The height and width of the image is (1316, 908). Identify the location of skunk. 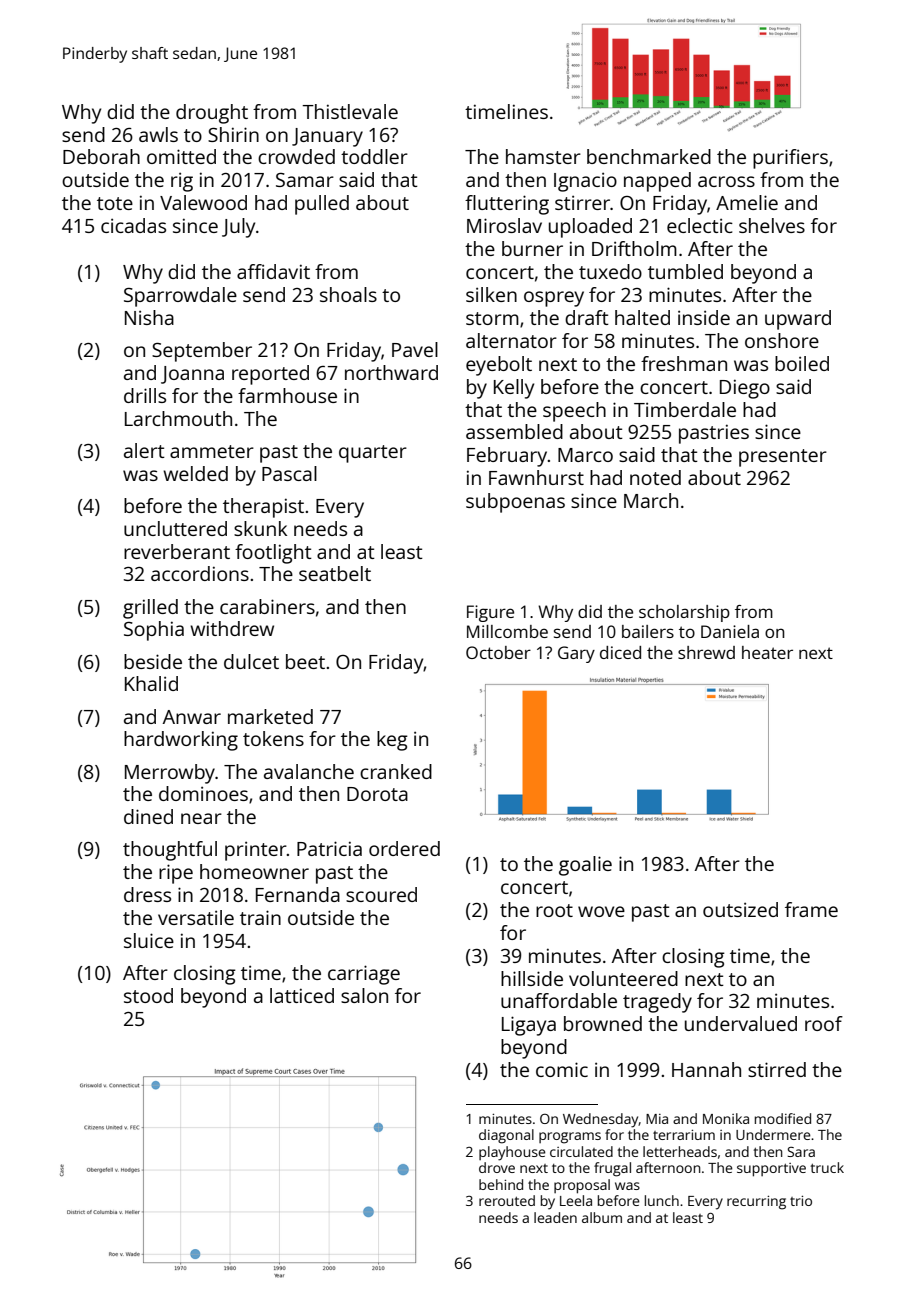
(260, 528).
